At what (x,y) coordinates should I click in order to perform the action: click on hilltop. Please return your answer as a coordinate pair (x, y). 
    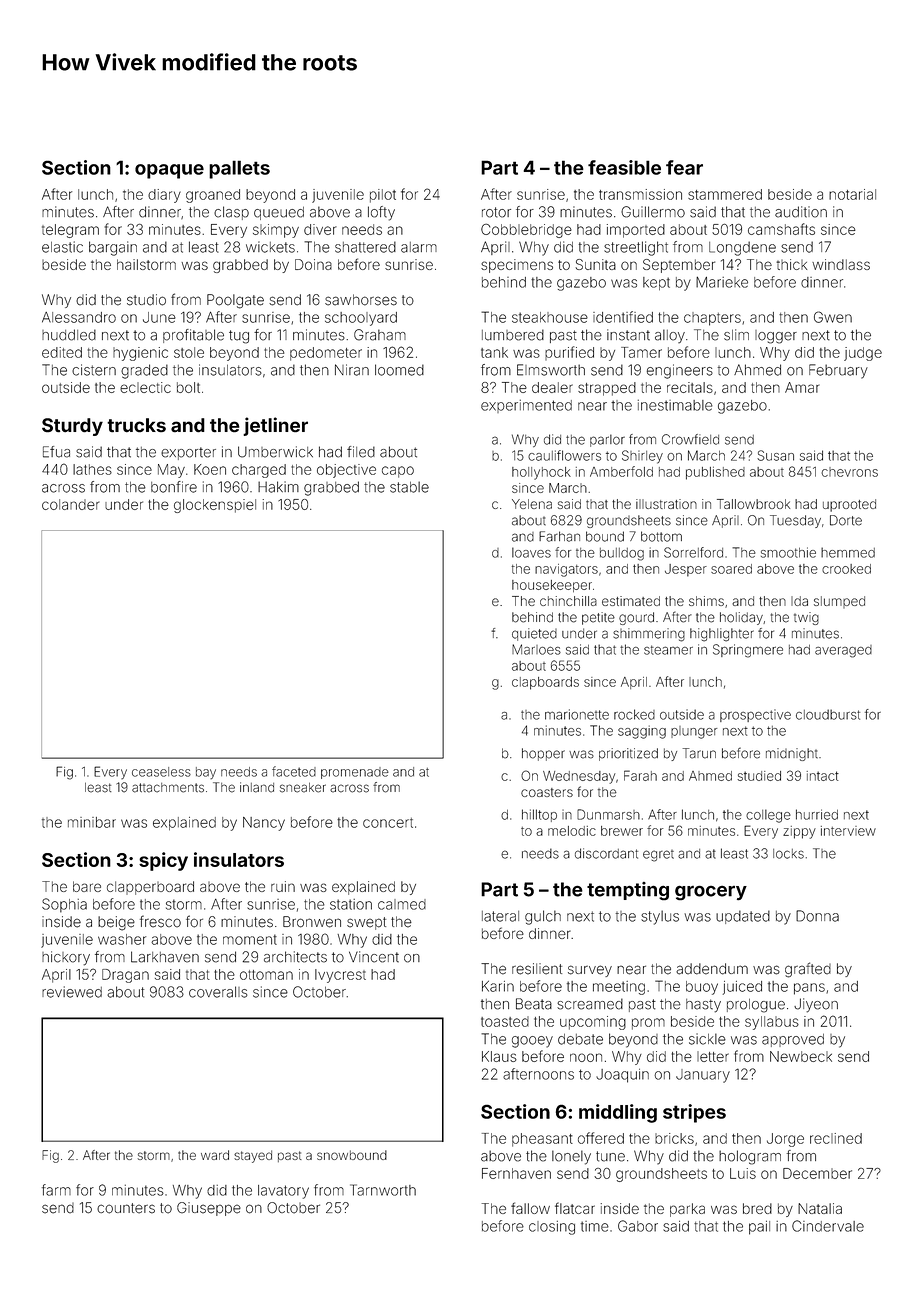
    Looking at the image, I should click on (539, 815).
